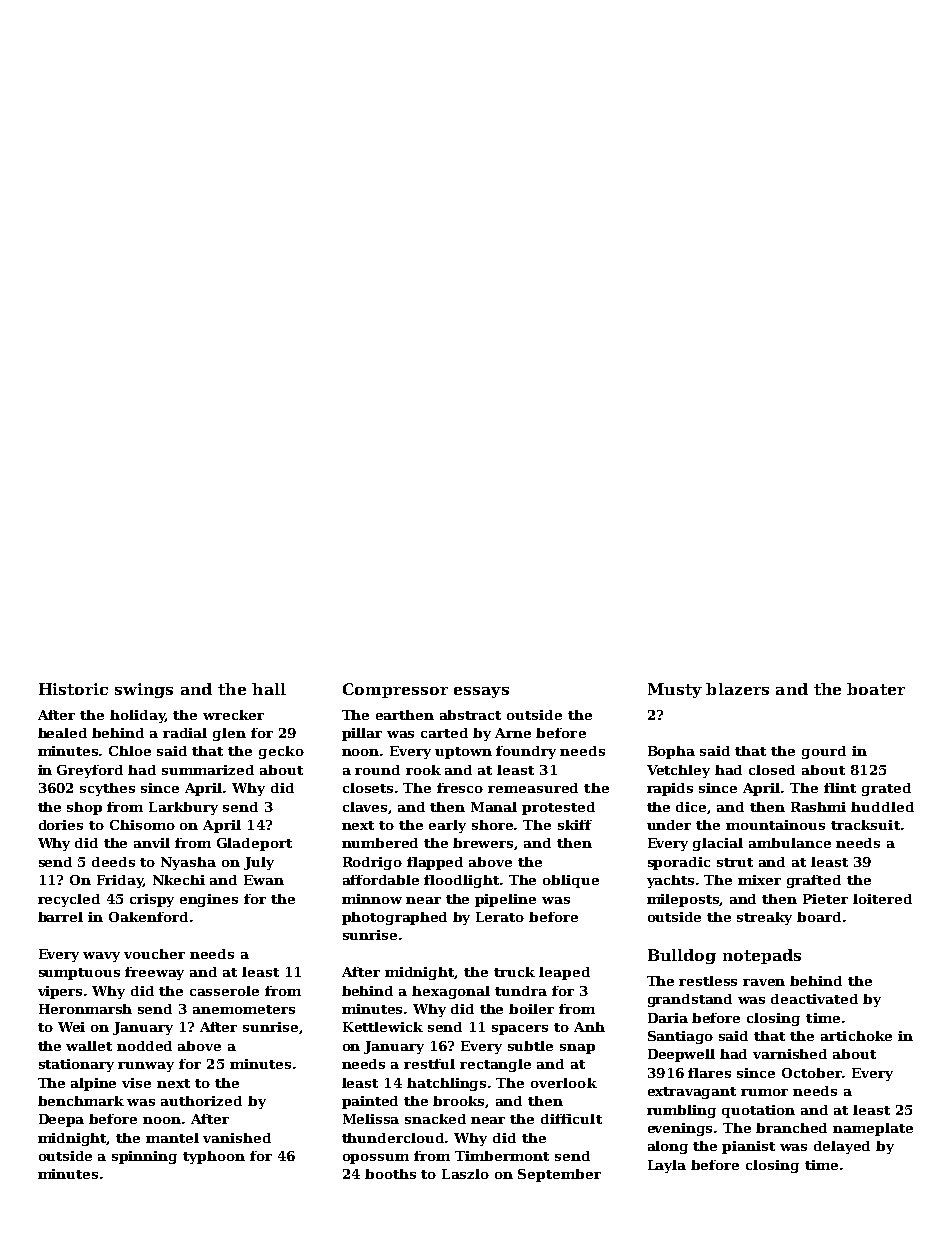 This image has width=952, height=1233. What do you see at coordinates (142, 825) in the image?
I see `Chisomo` at bounding box center [142, 825].
